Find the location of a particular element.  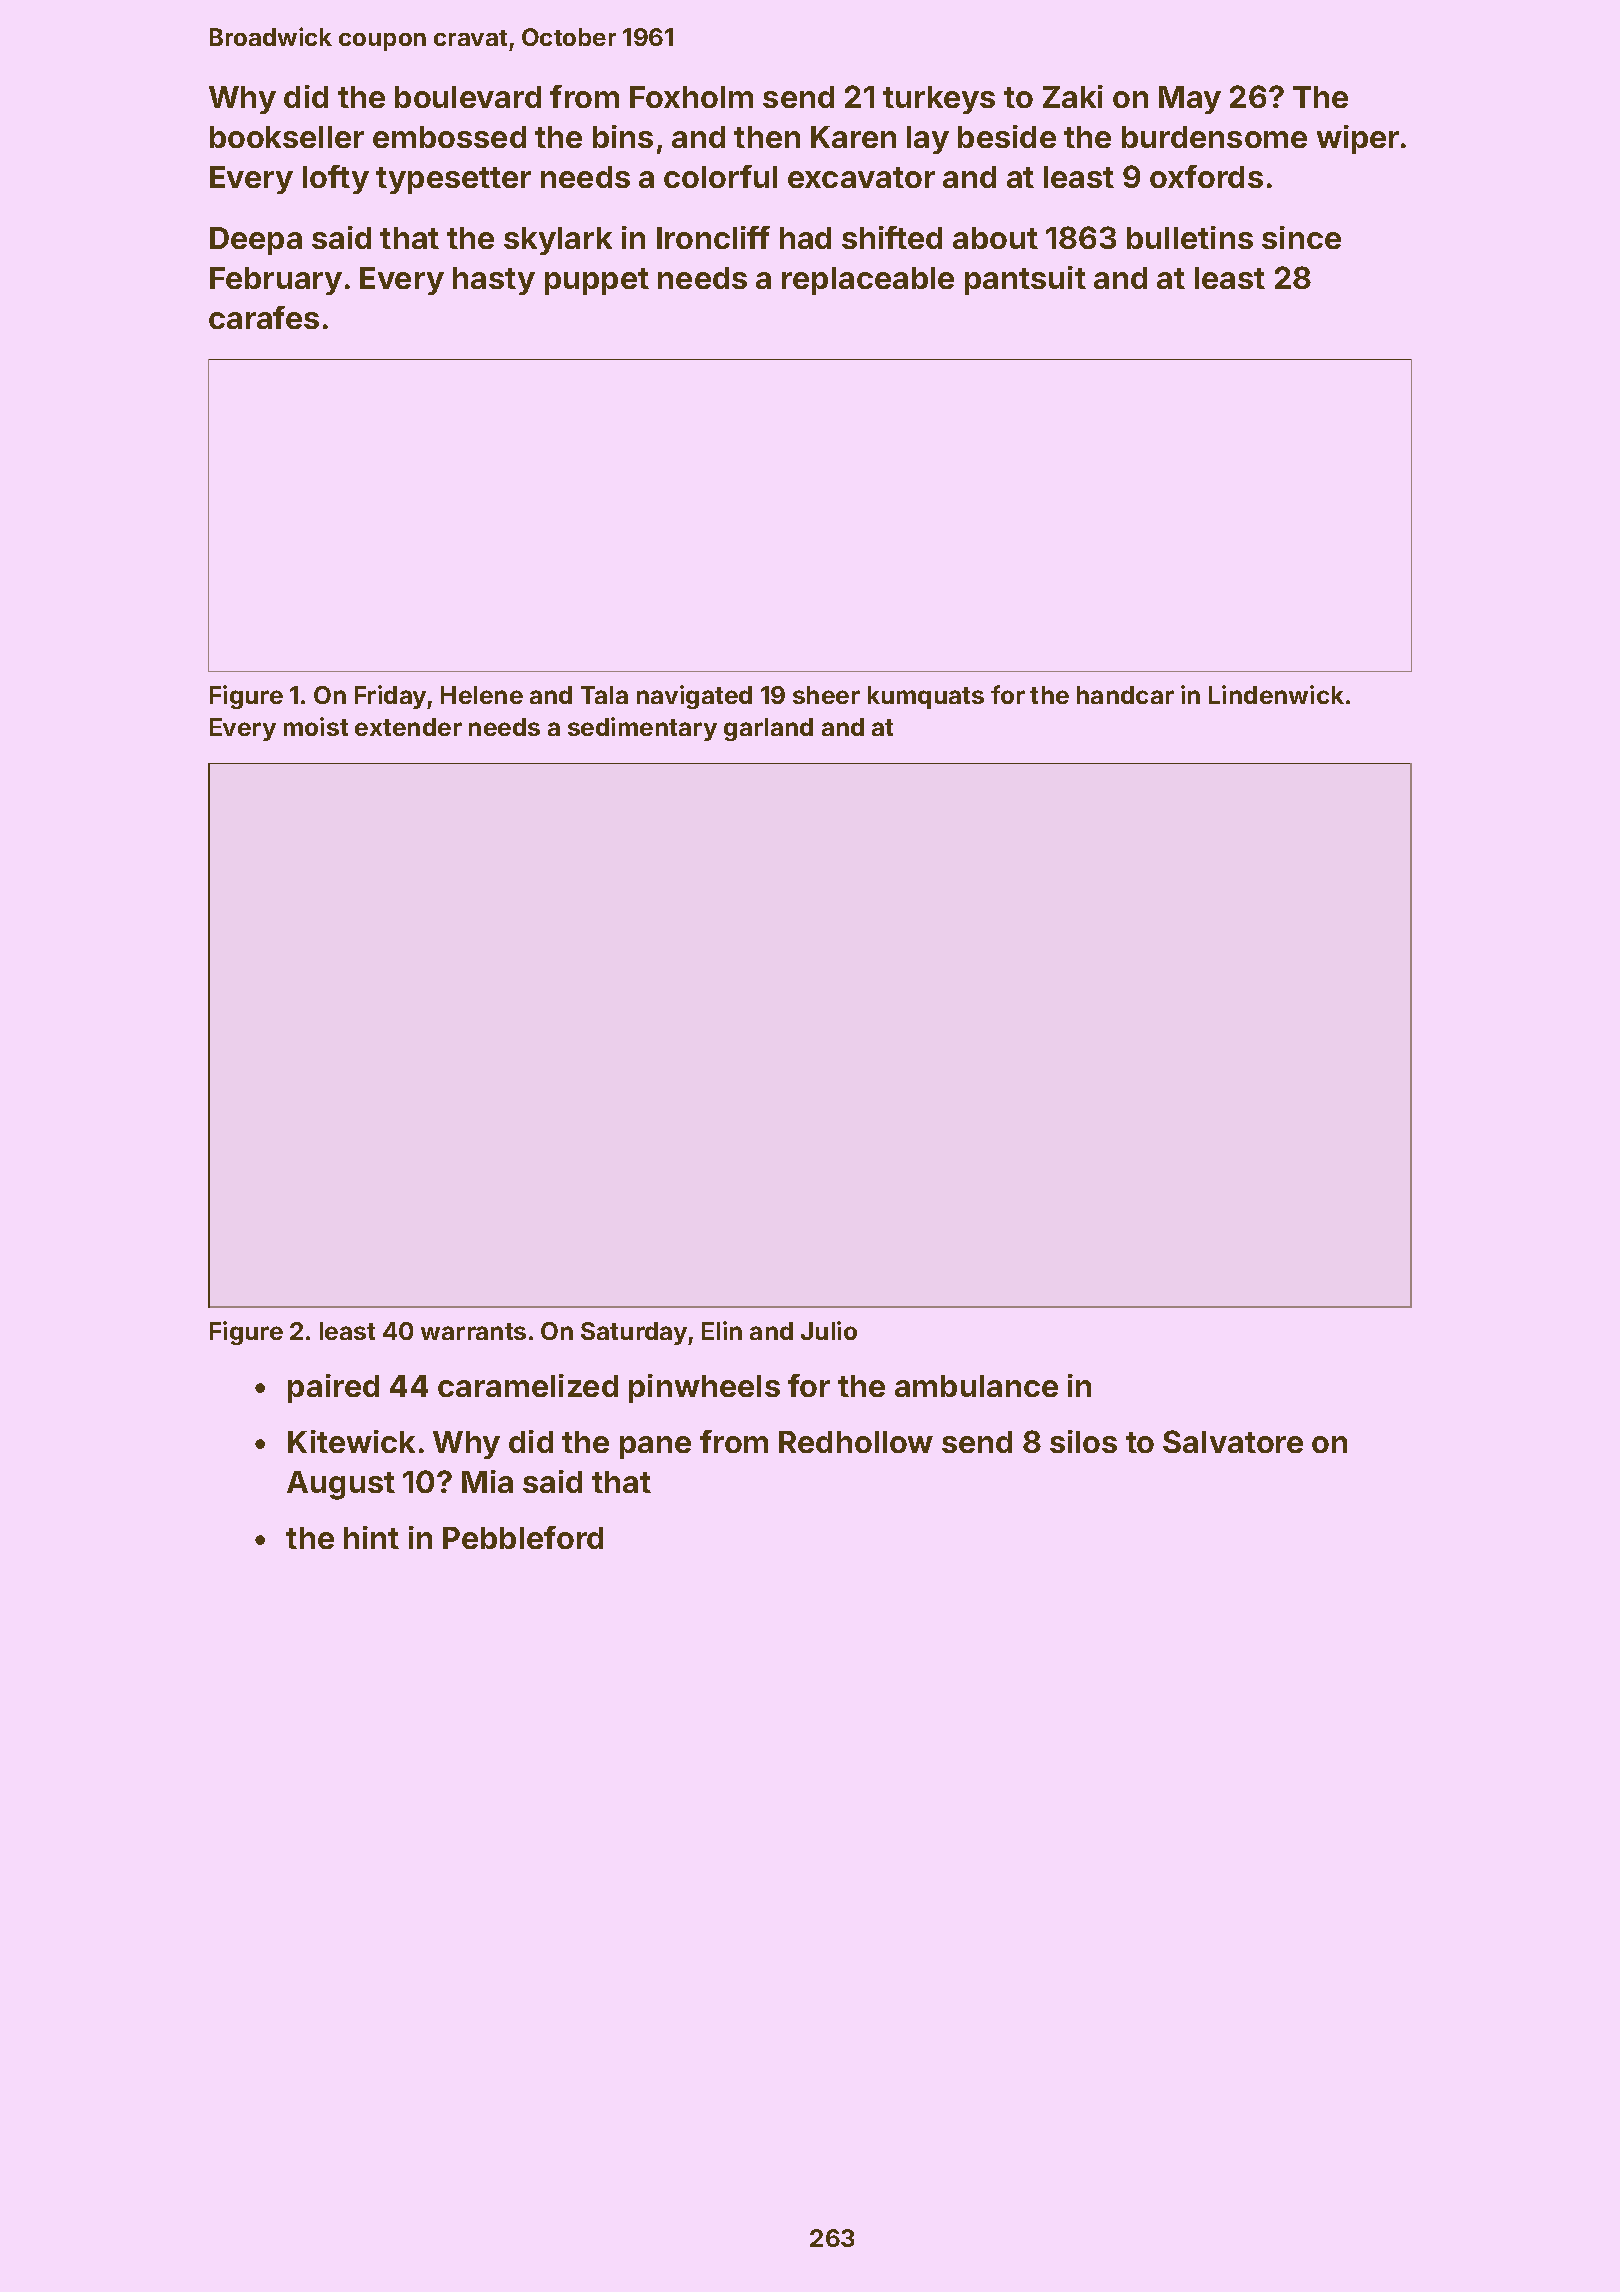

Salvatore is located at coordinates (1233, 1441).
